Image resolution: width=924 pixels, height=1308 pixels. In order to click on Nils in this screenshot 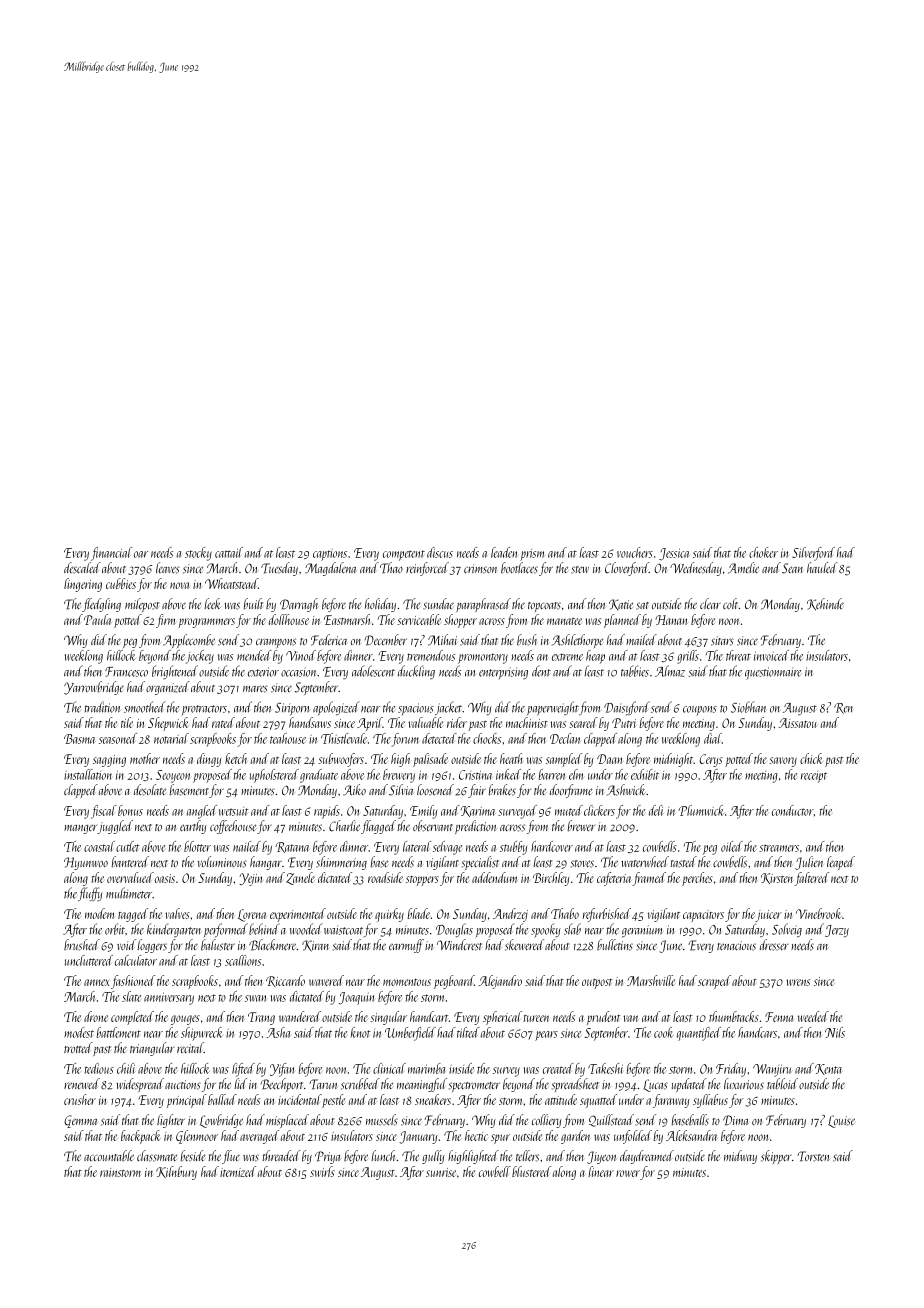, I will do `click(835, 1032)`.
